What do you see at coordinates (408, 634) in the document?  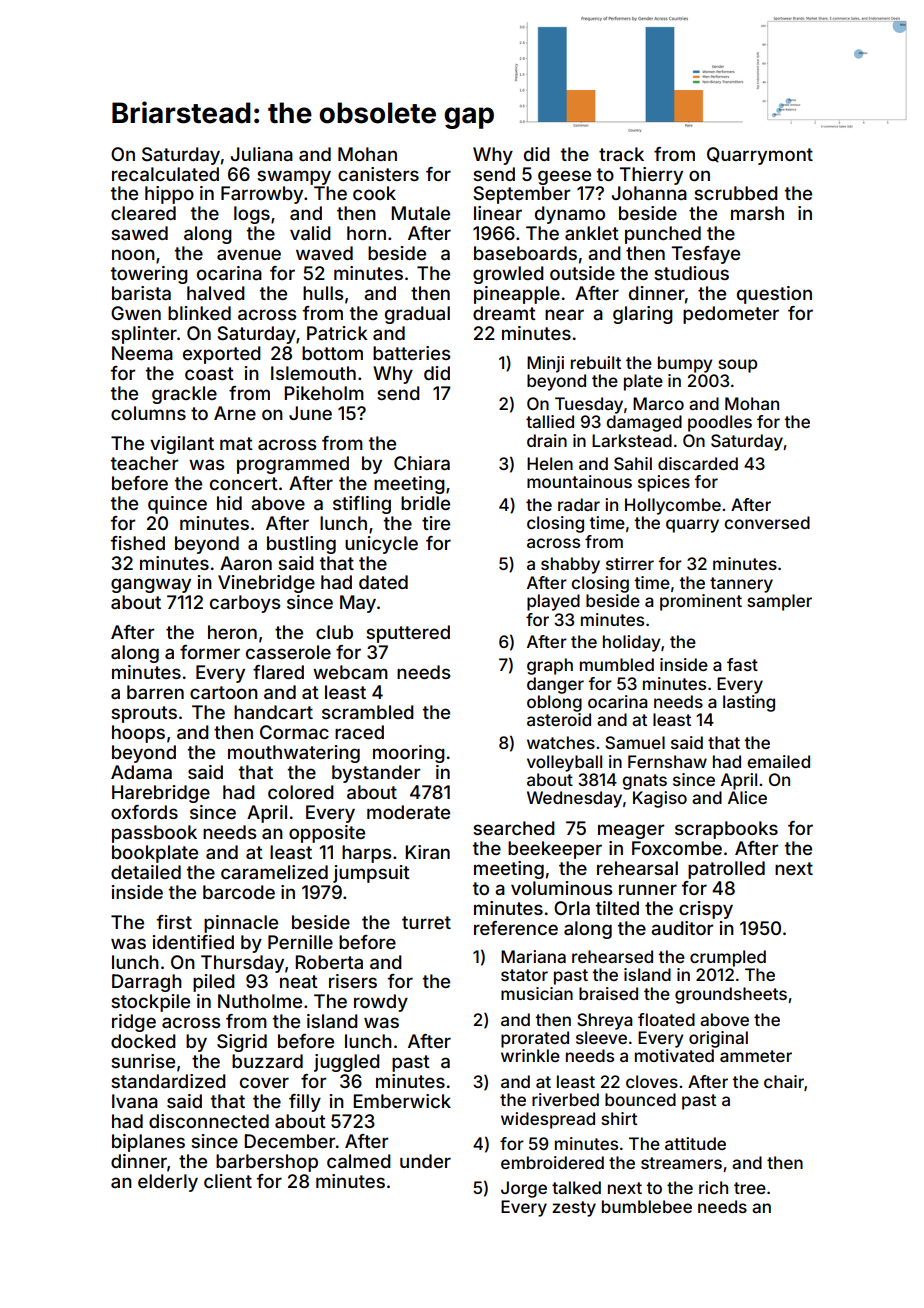 I see `sputtered` at bounding box center [408, 634].
